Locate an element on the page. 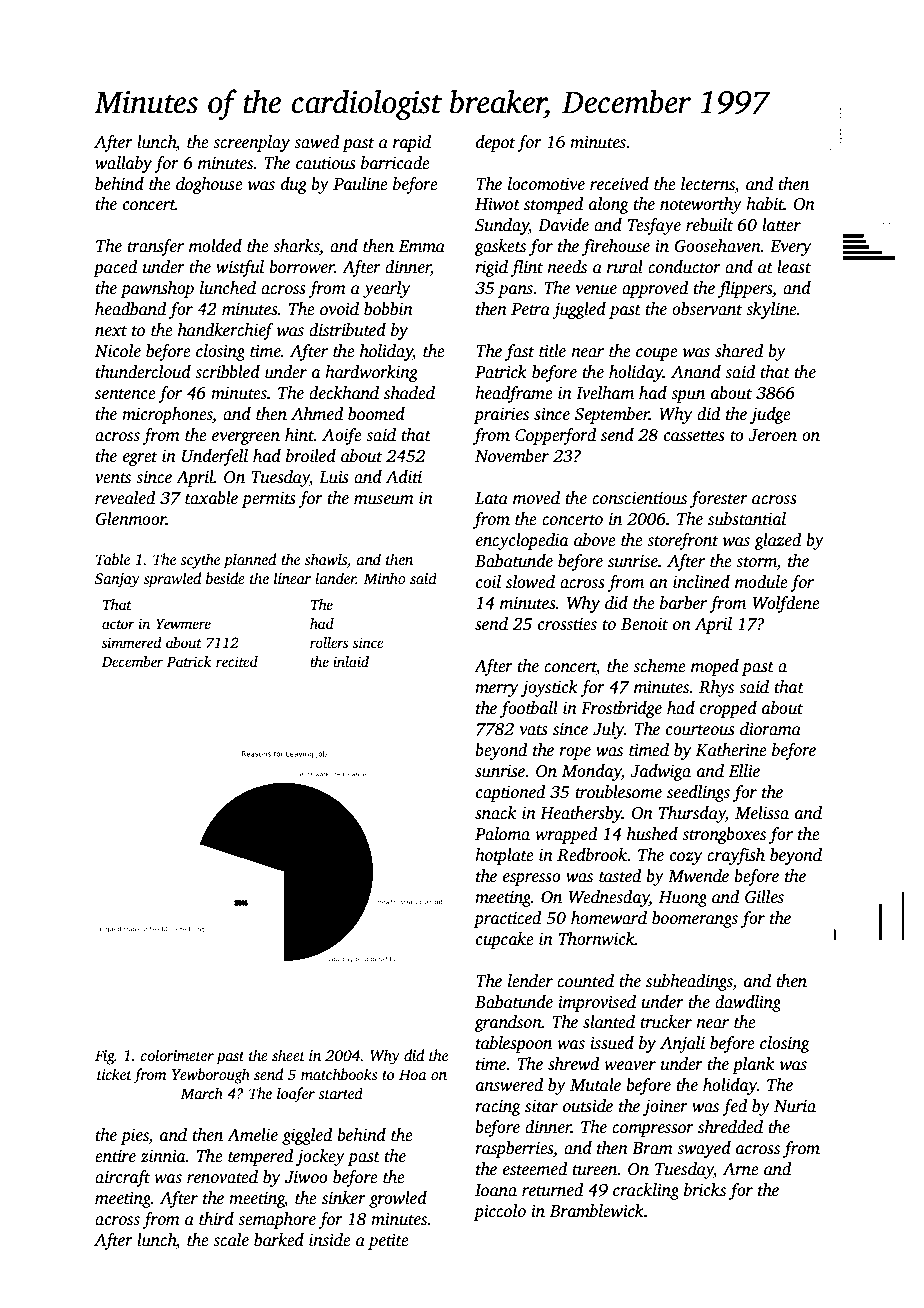 This page has width=924, height=1308. shaded is located at coordinates (409, 393).
